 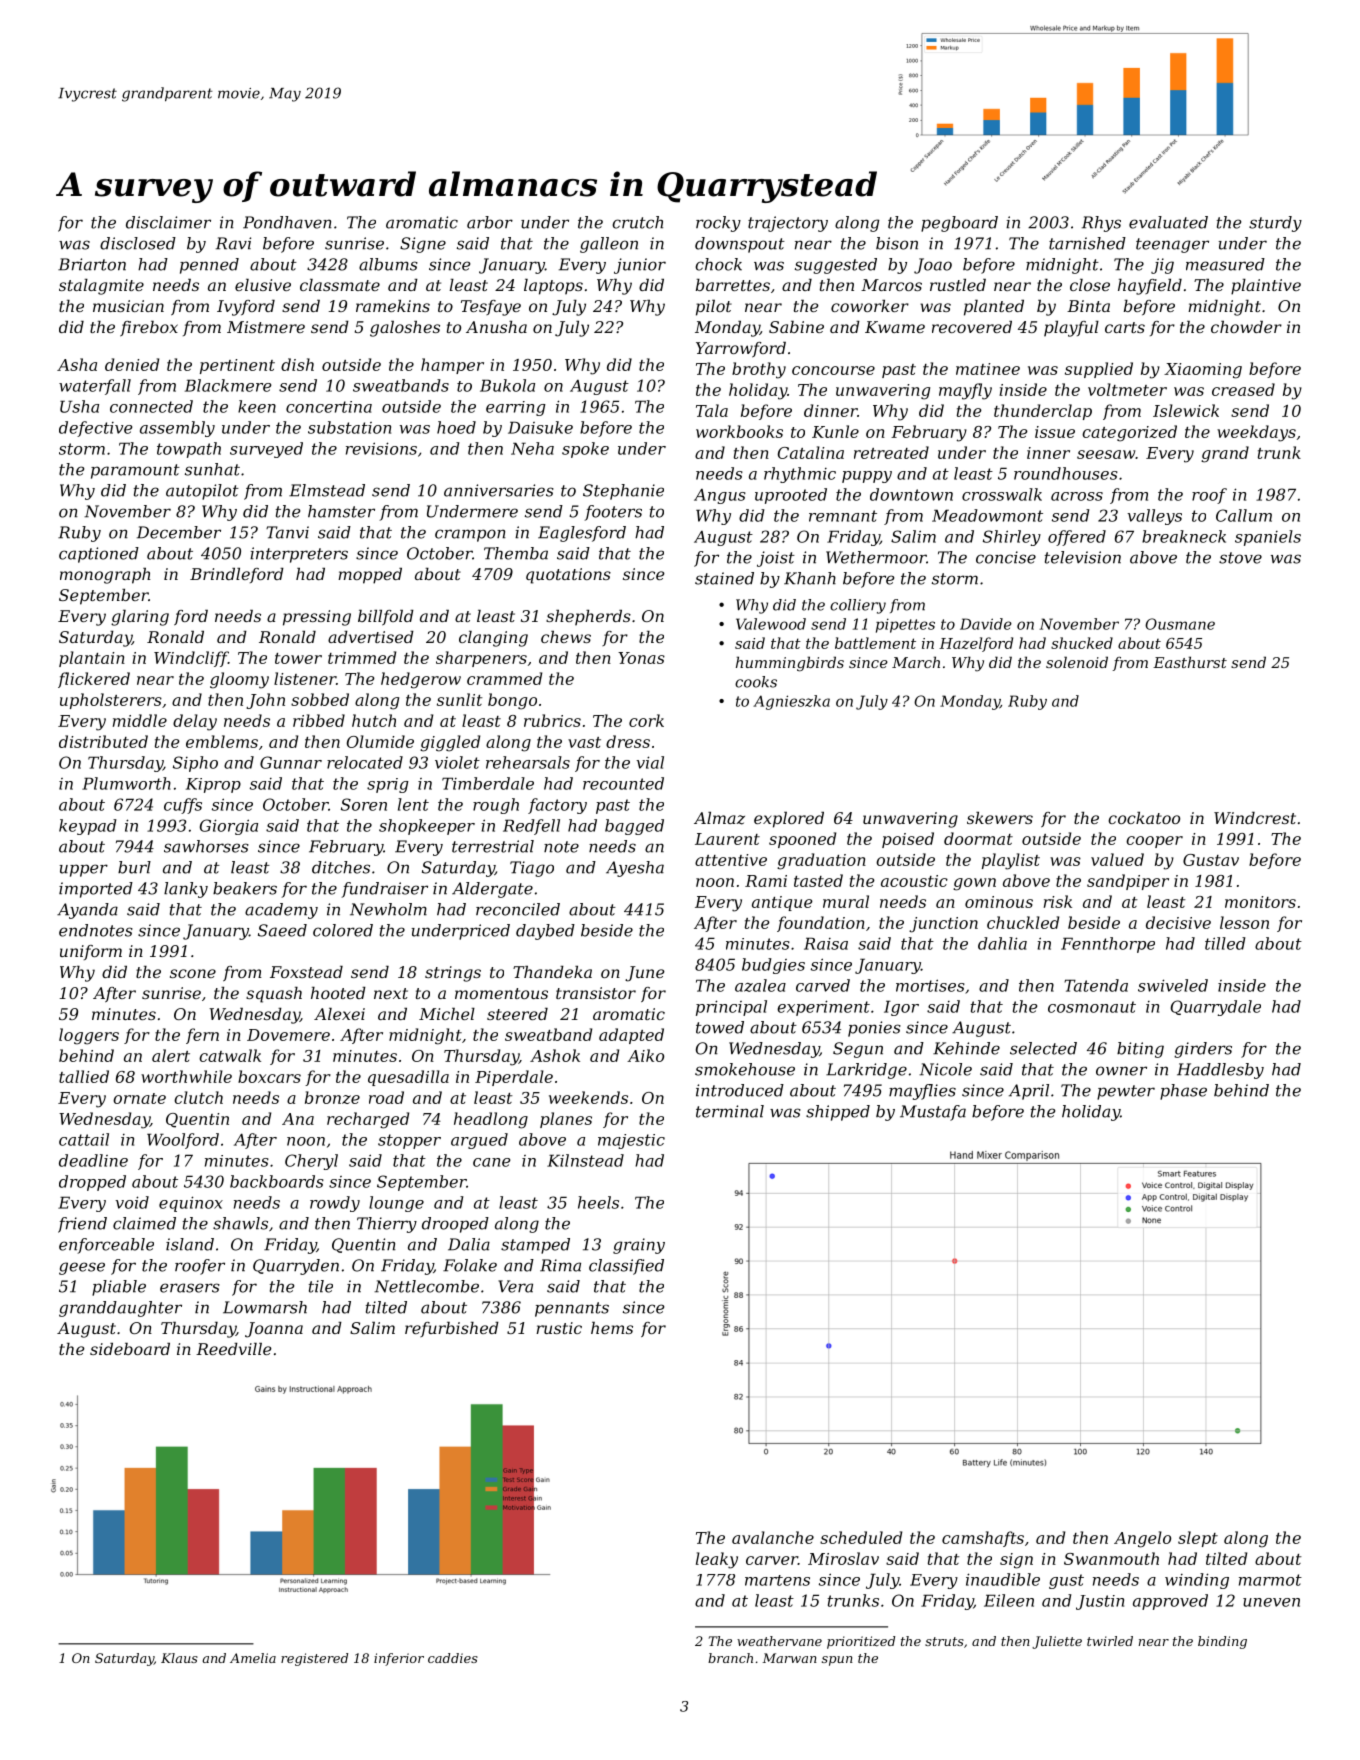 What do you see at coordinates (1183, 1092) in the screenshot?
I see `phase` at bounding box center [1183, 1092].
